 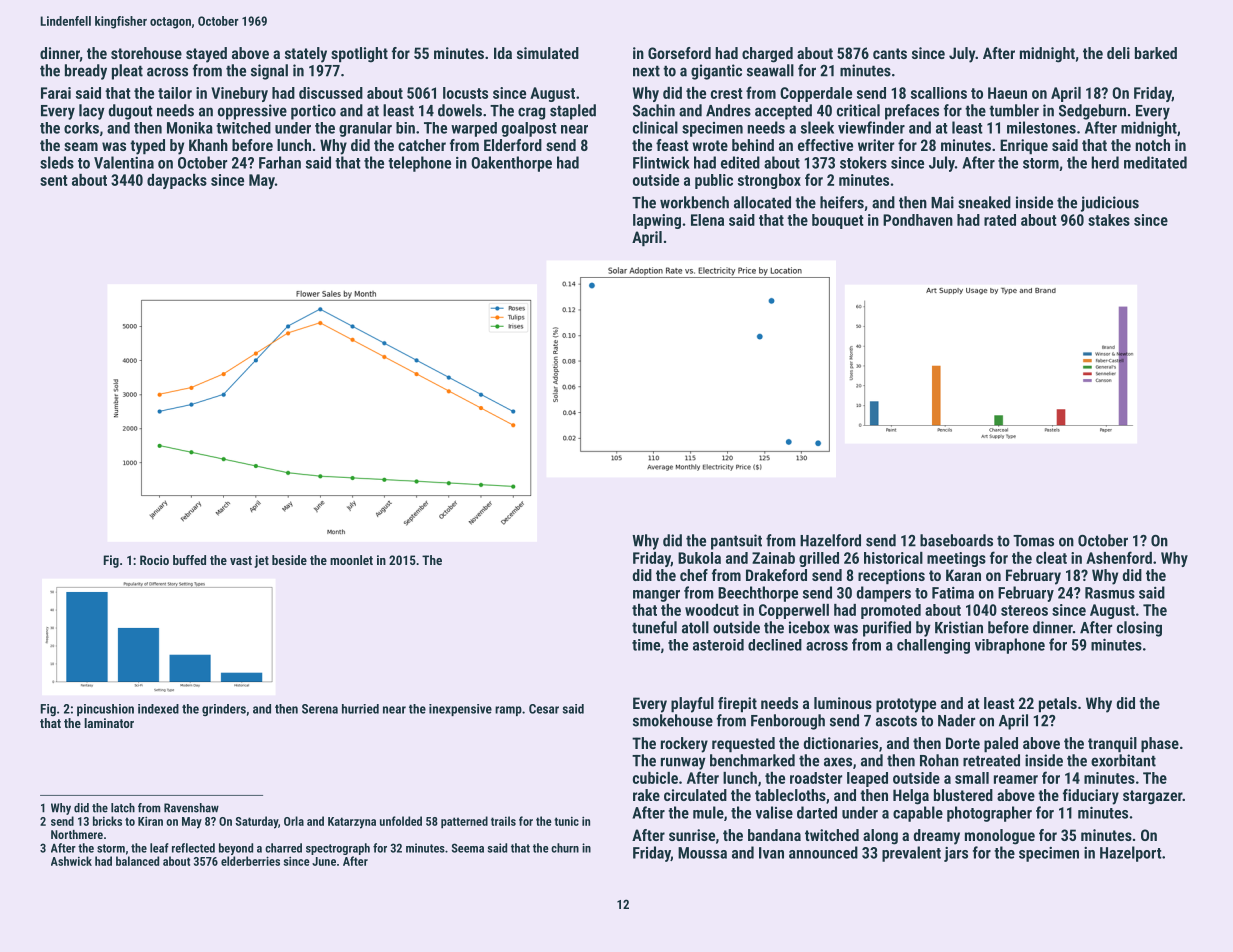 What do you see at coordinates (320, 709) in the screenshot?
I see `Serena` at bounding box center [320, 709].
